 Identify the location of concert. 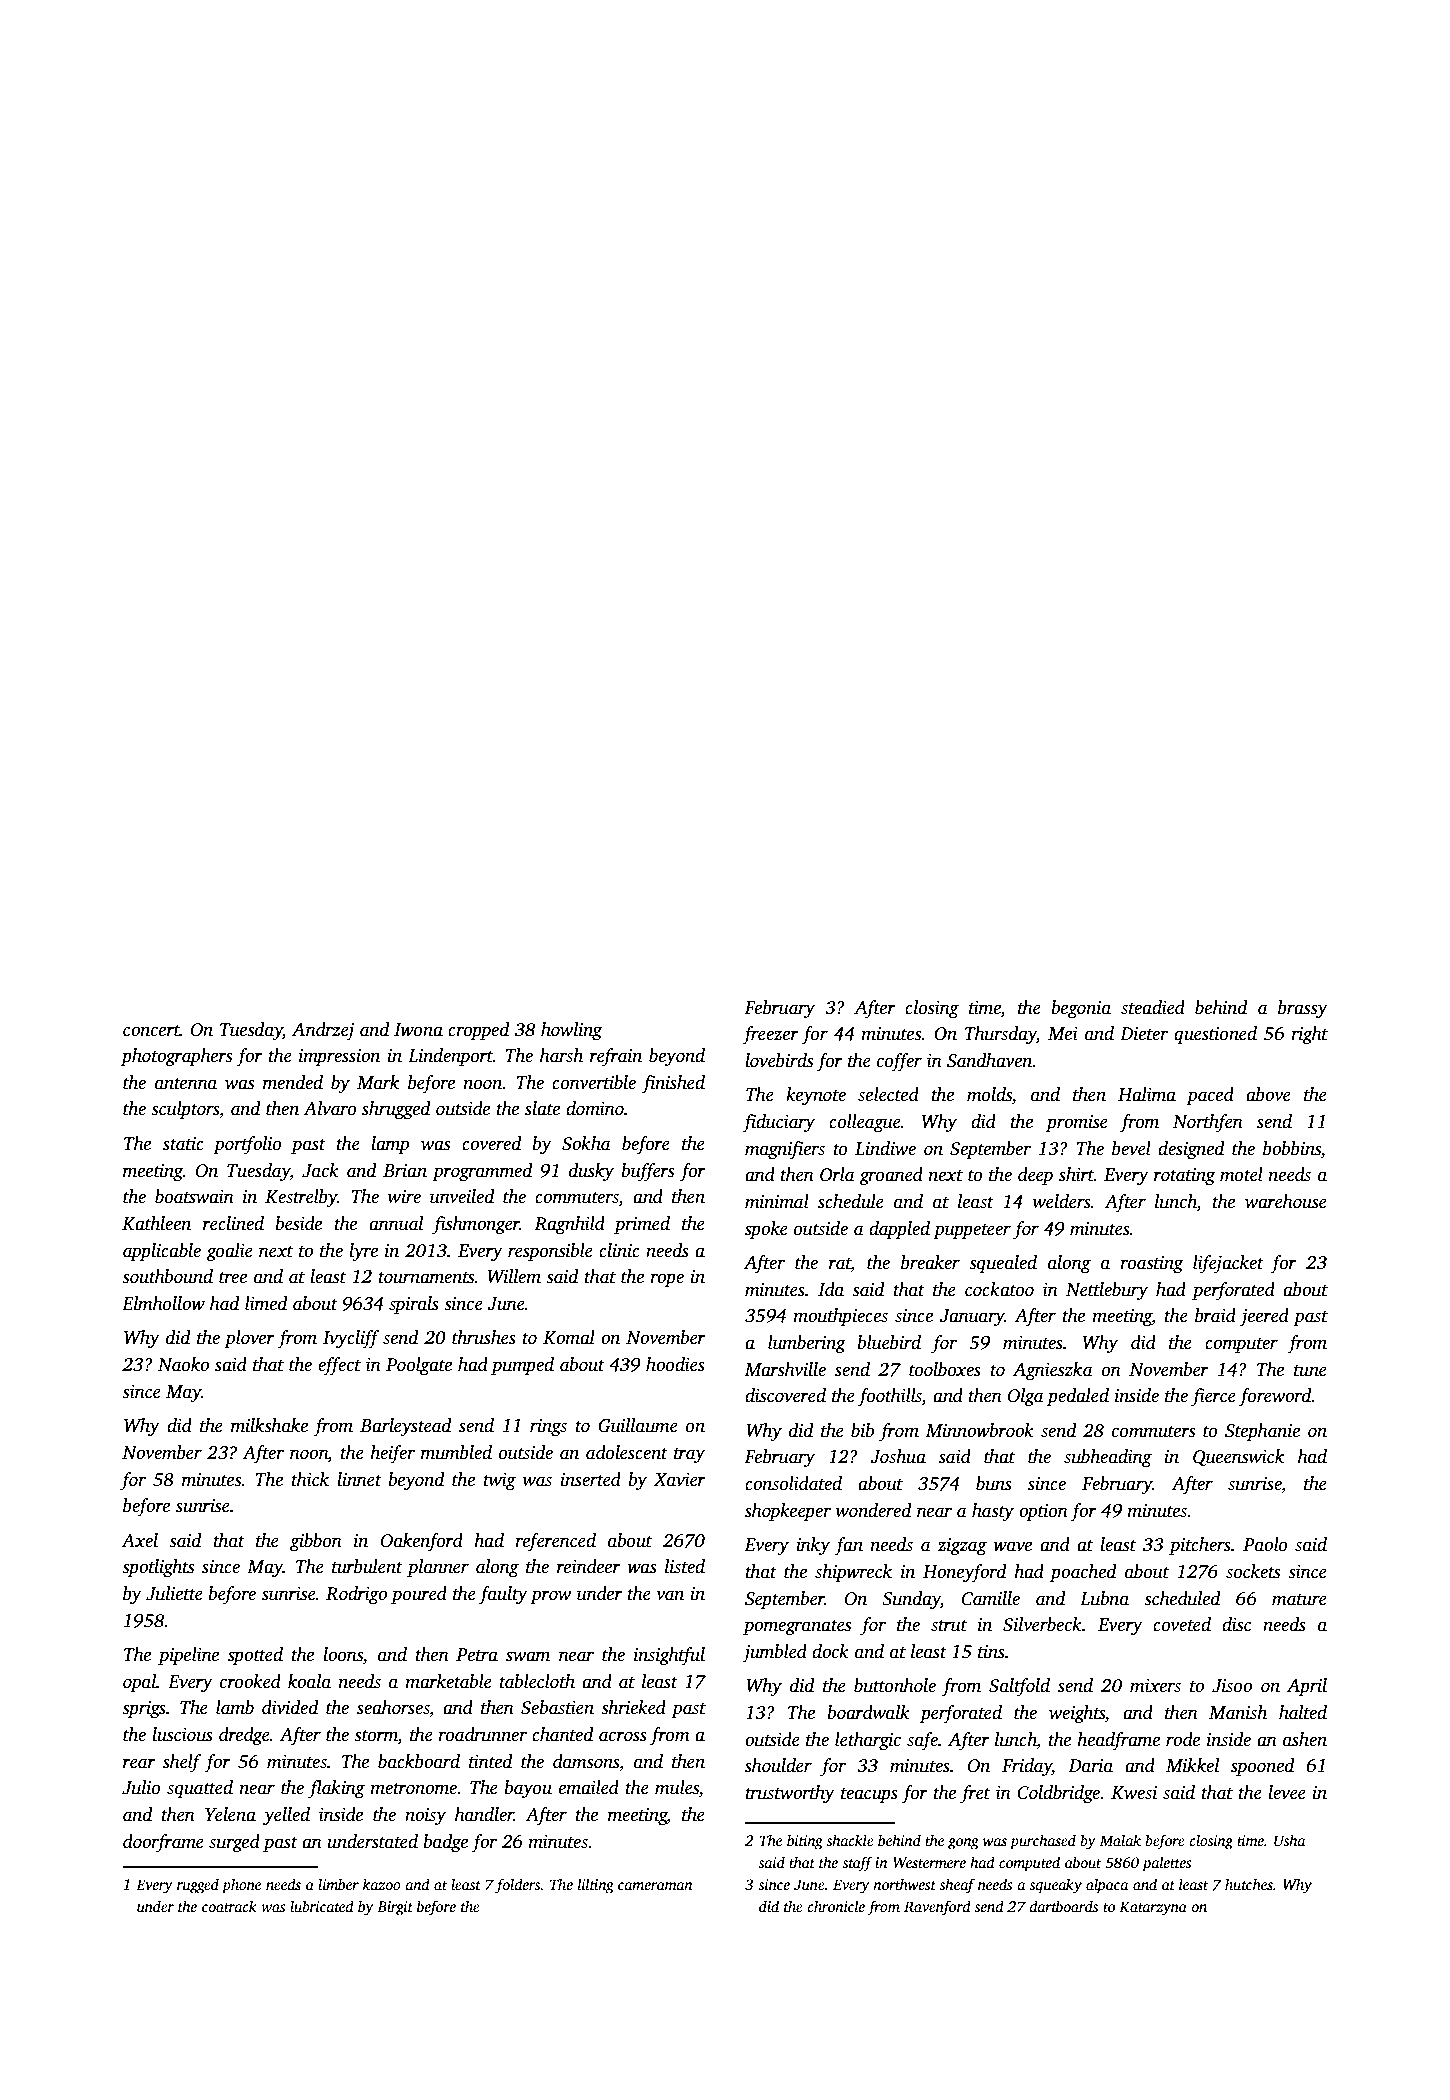
(151, 1031).
